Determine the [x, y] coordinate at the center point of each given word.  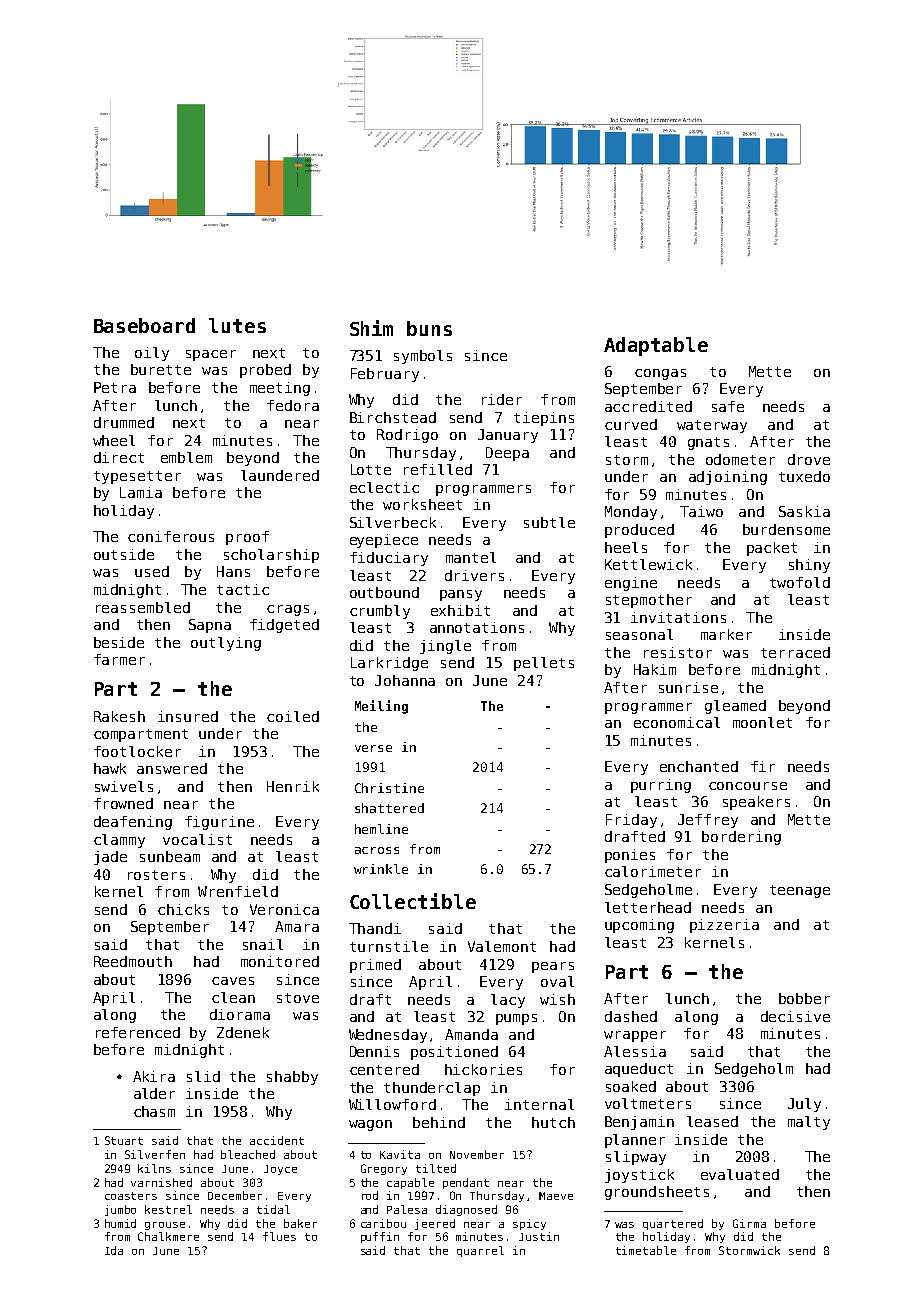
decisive [795, 1016]
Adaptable [656, 346]
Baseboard [144, 325]
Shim [371, 328]
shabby [292, 1078]
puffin [380, 1237]
